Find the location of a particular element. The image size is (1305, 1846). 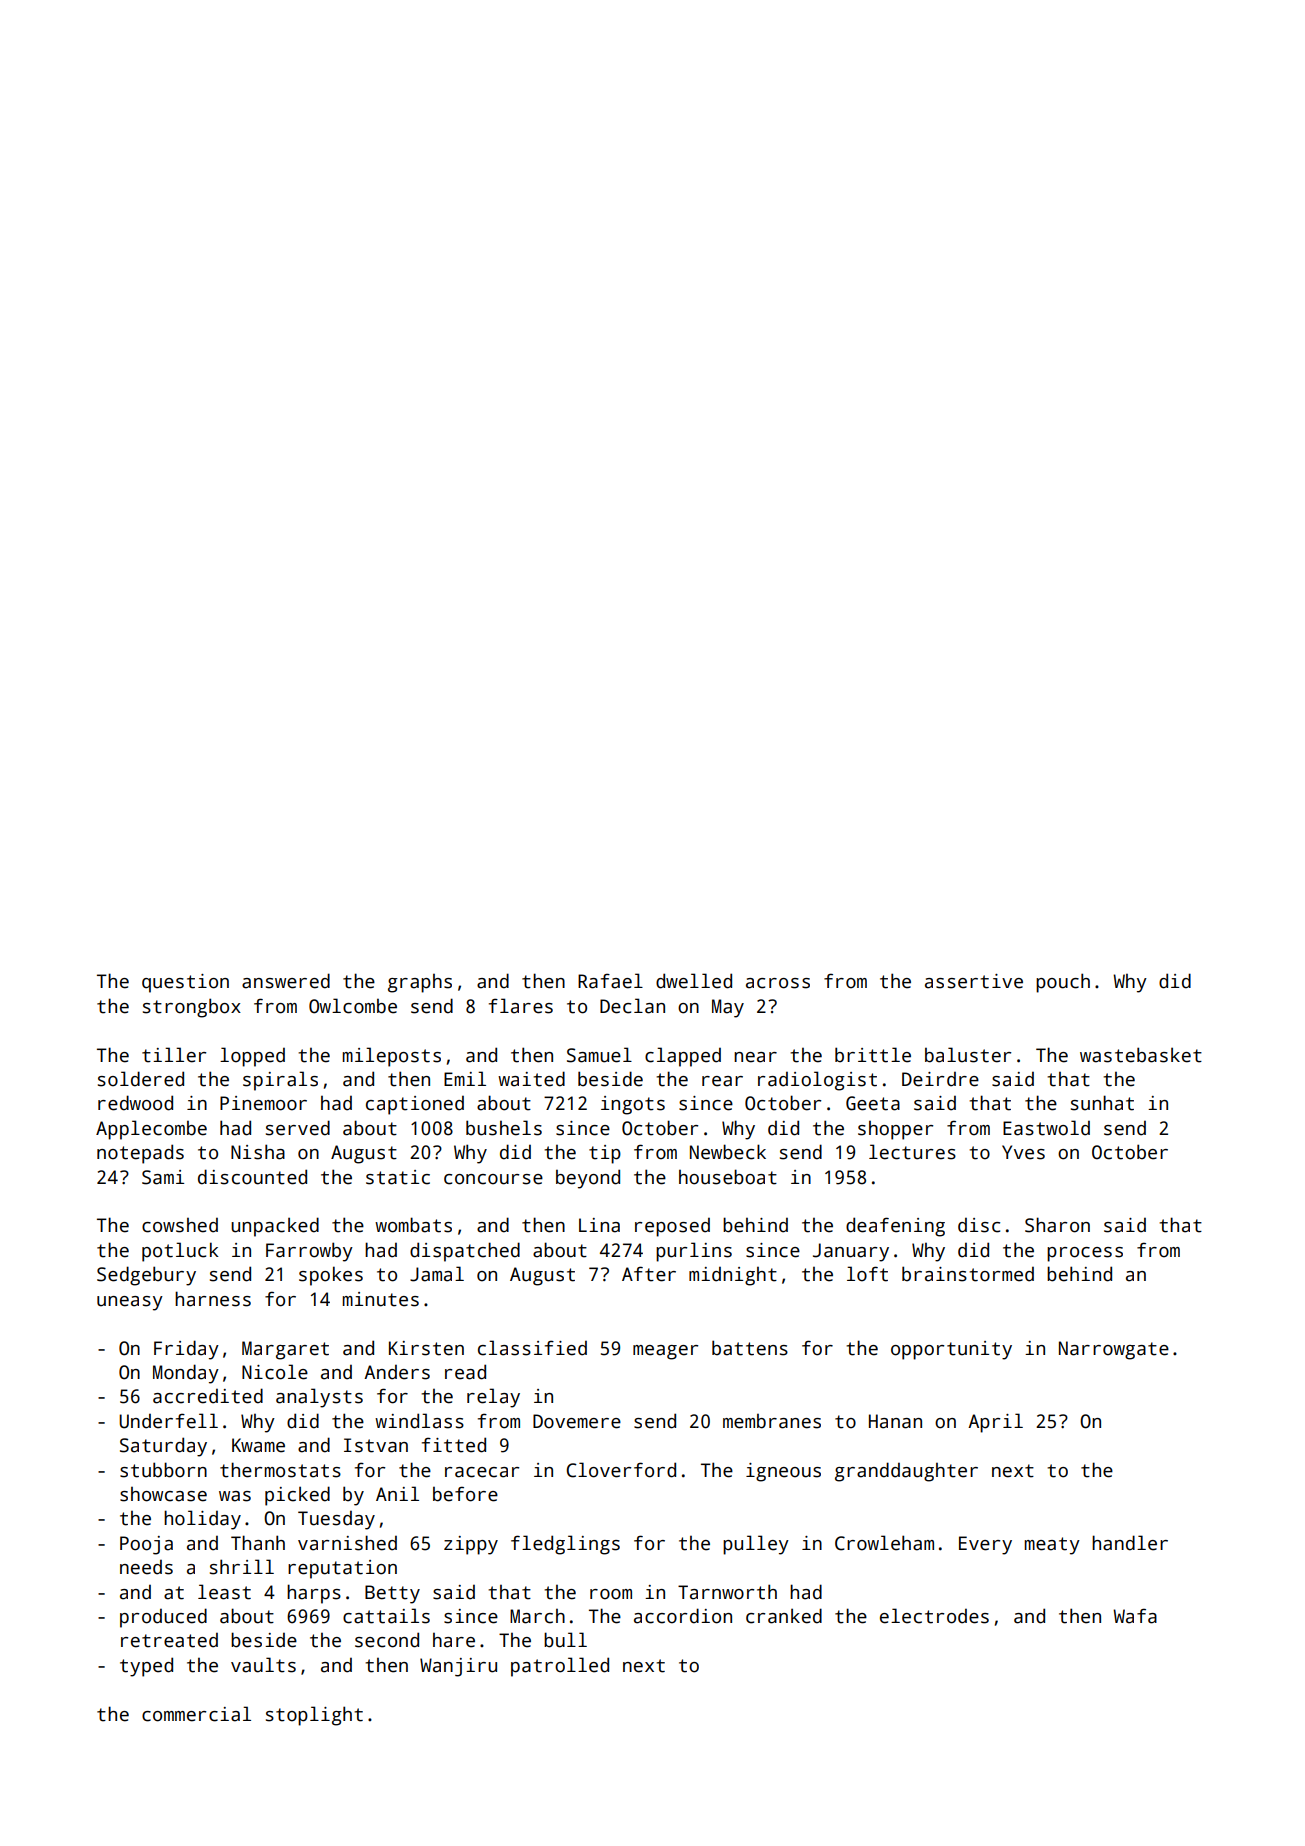

Crowleham is located at coordinates (884, 1543).
